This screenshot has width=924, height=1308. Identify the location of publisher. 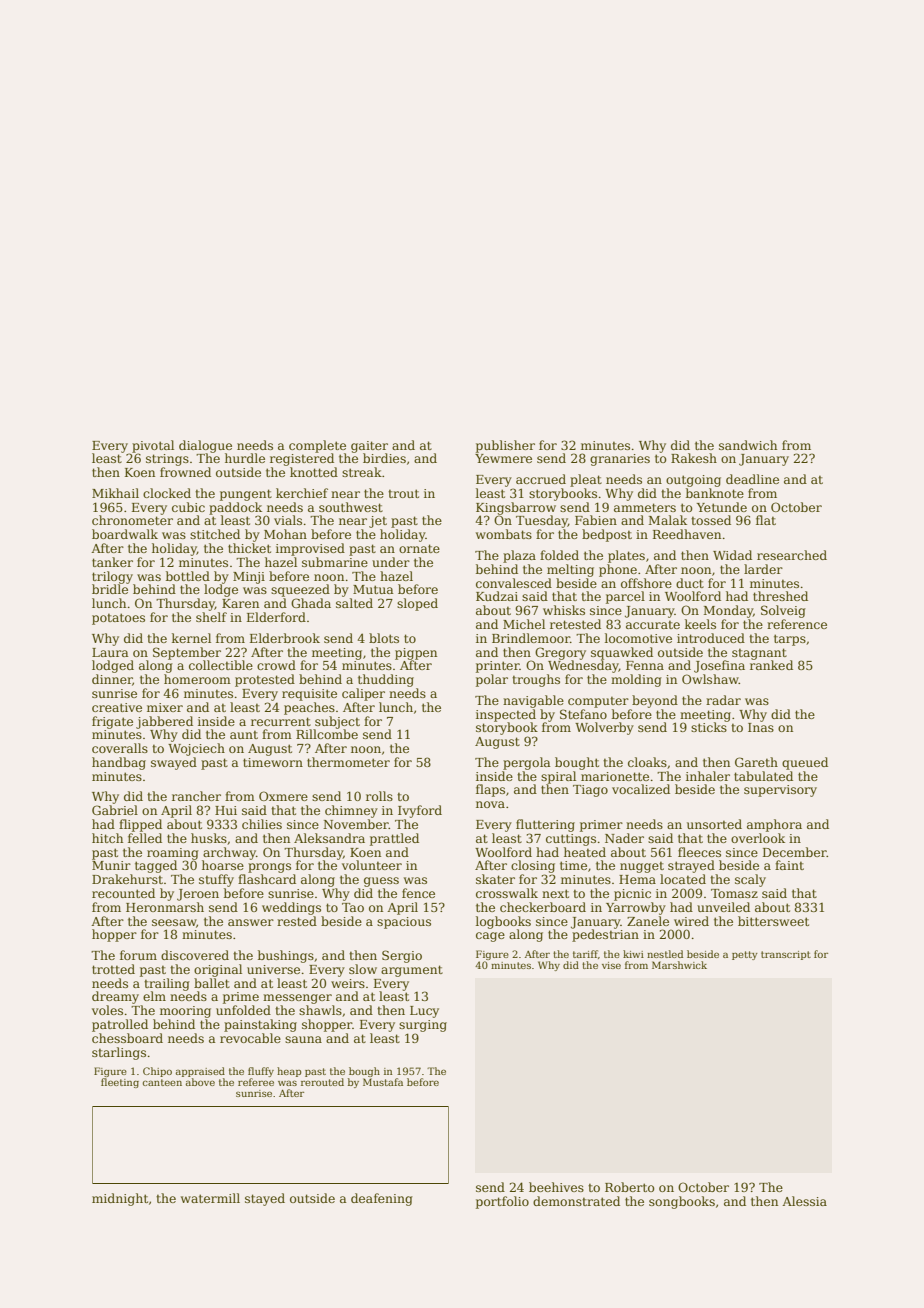
(505, 446).
